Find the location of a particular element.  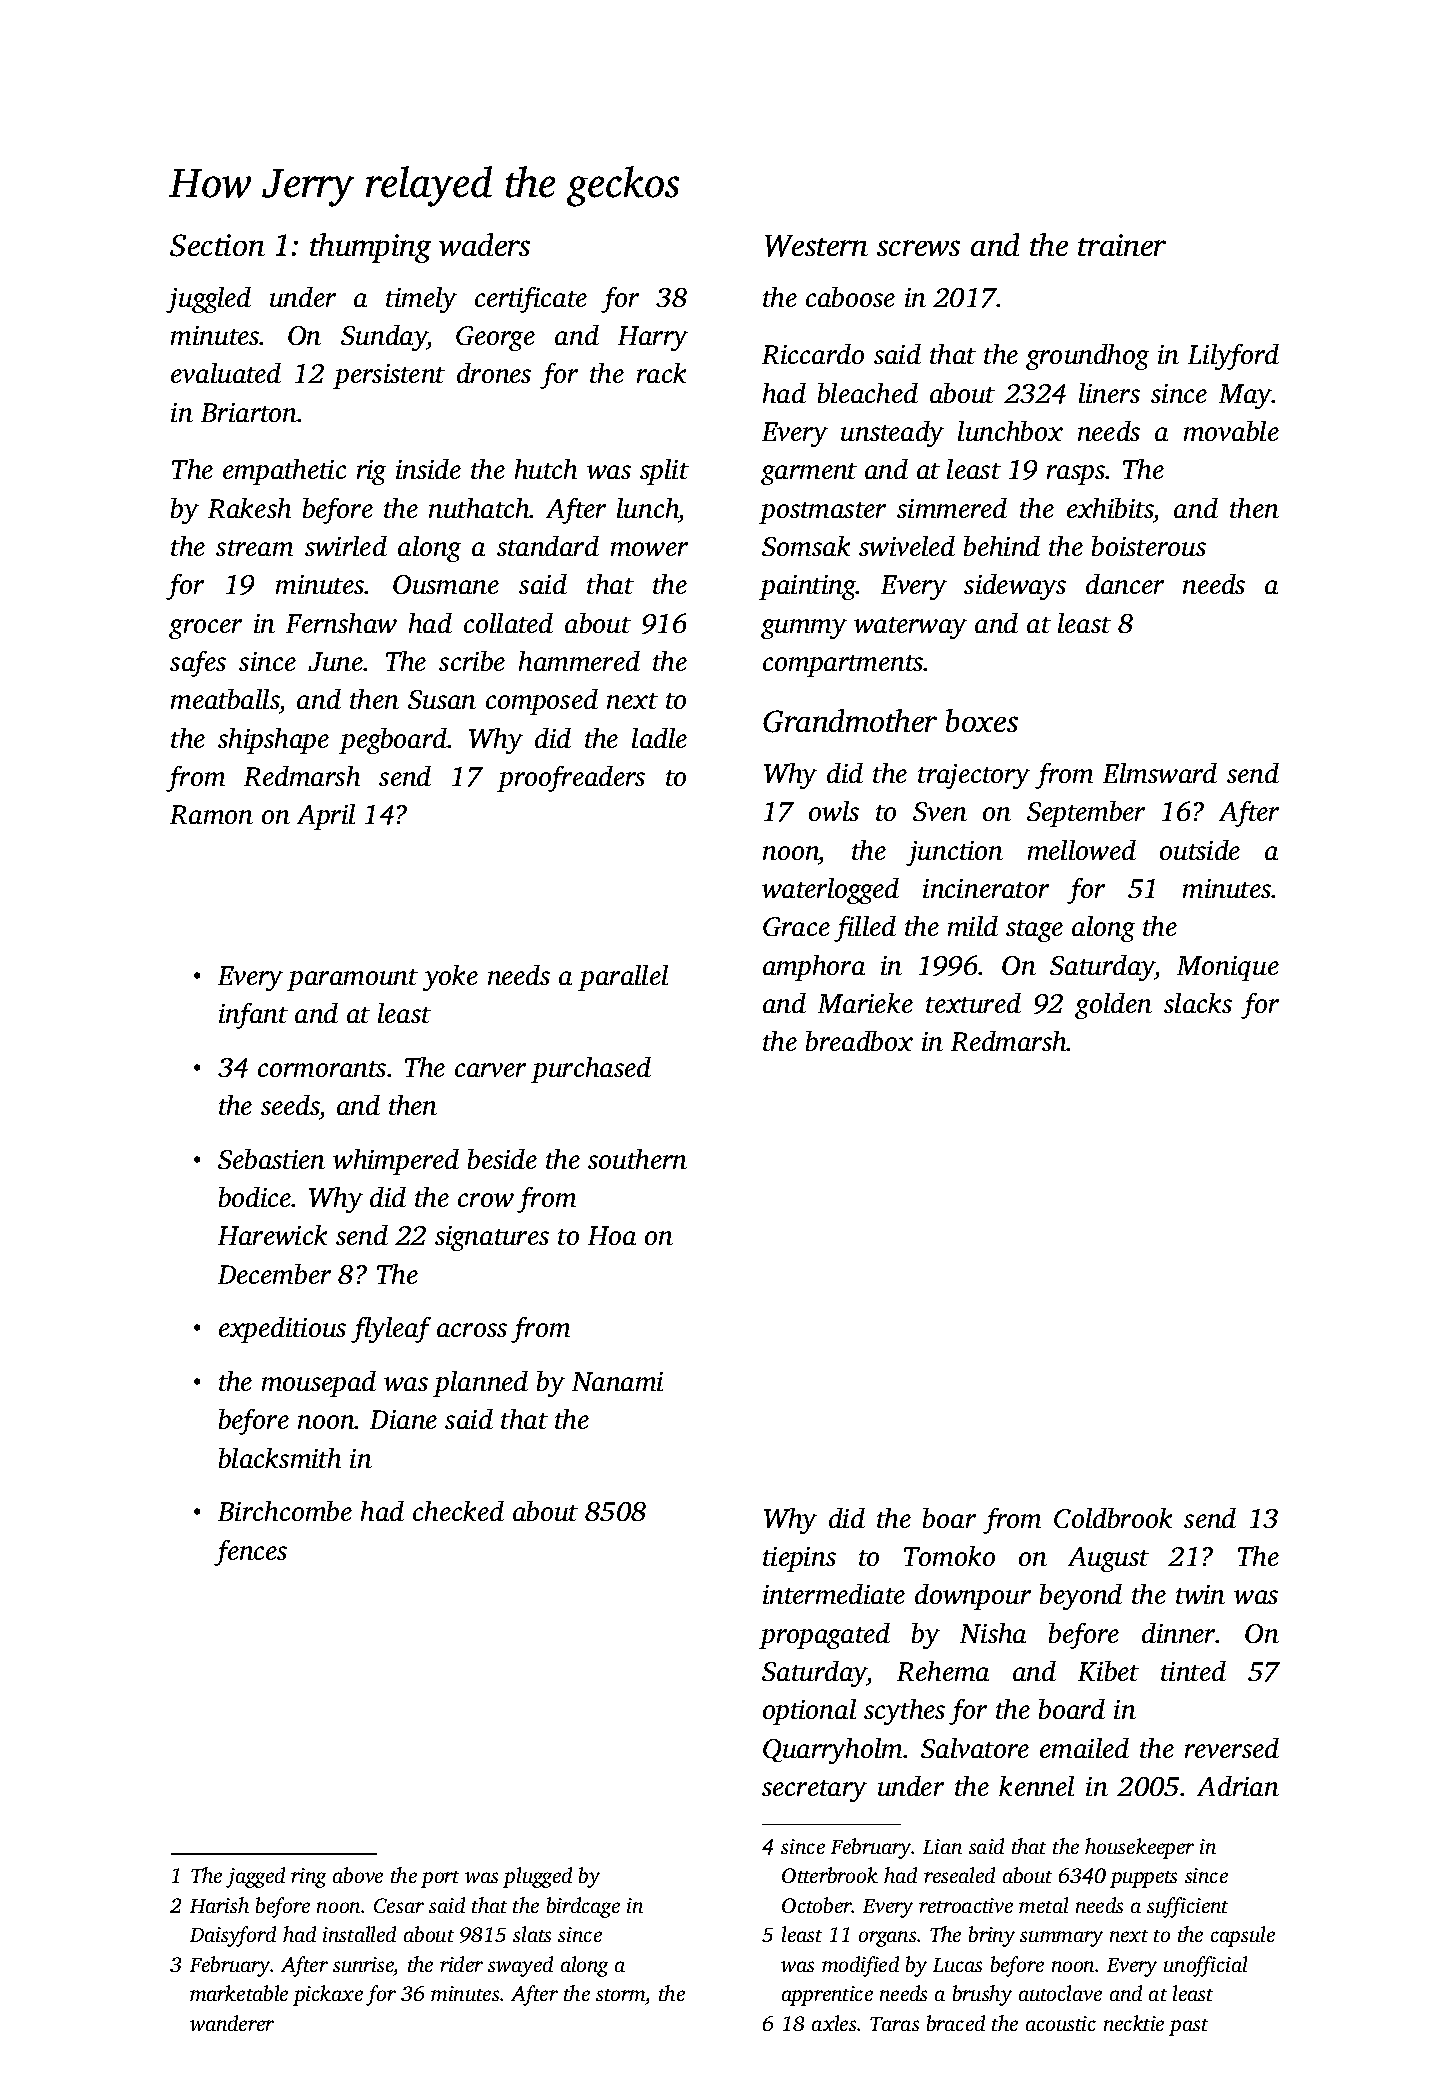

storm is located at coordinates (621, 1997).
